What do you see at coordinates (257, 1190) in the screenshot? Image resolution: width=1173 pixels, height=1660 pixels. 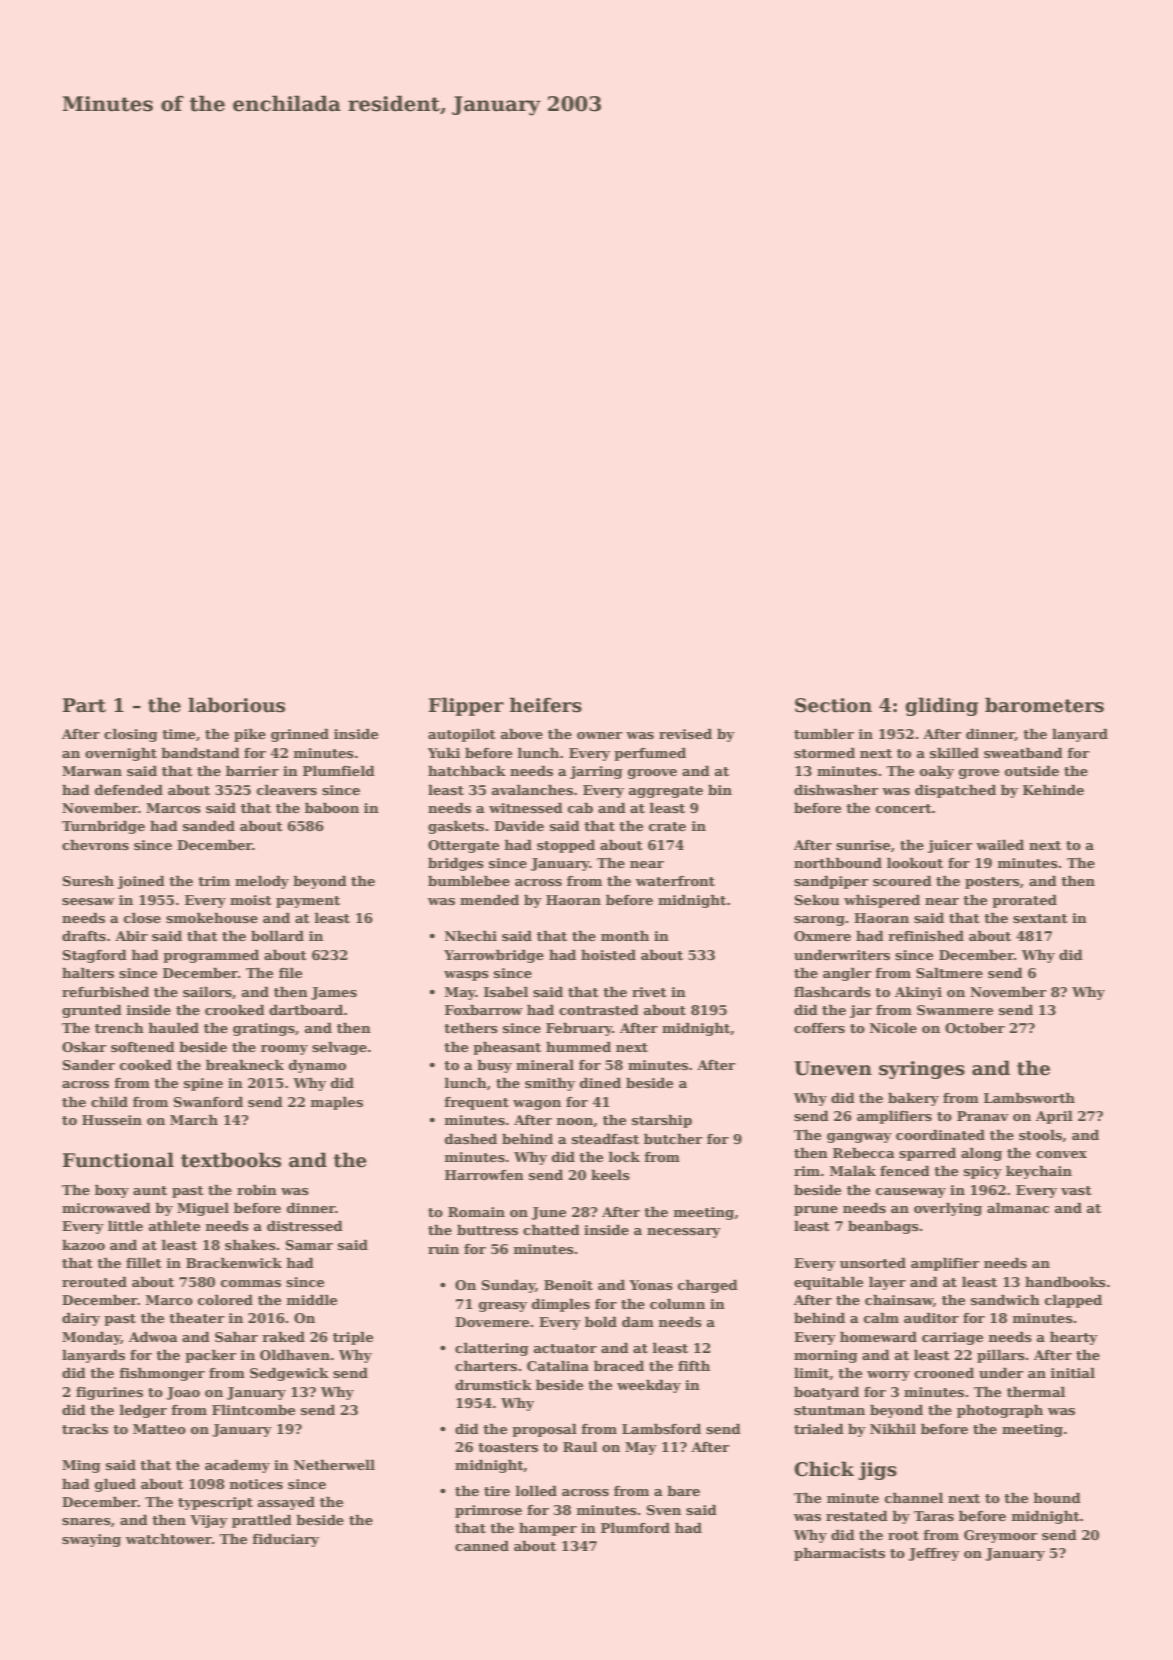 I see `robin` at bounding box center [257, 1190].
